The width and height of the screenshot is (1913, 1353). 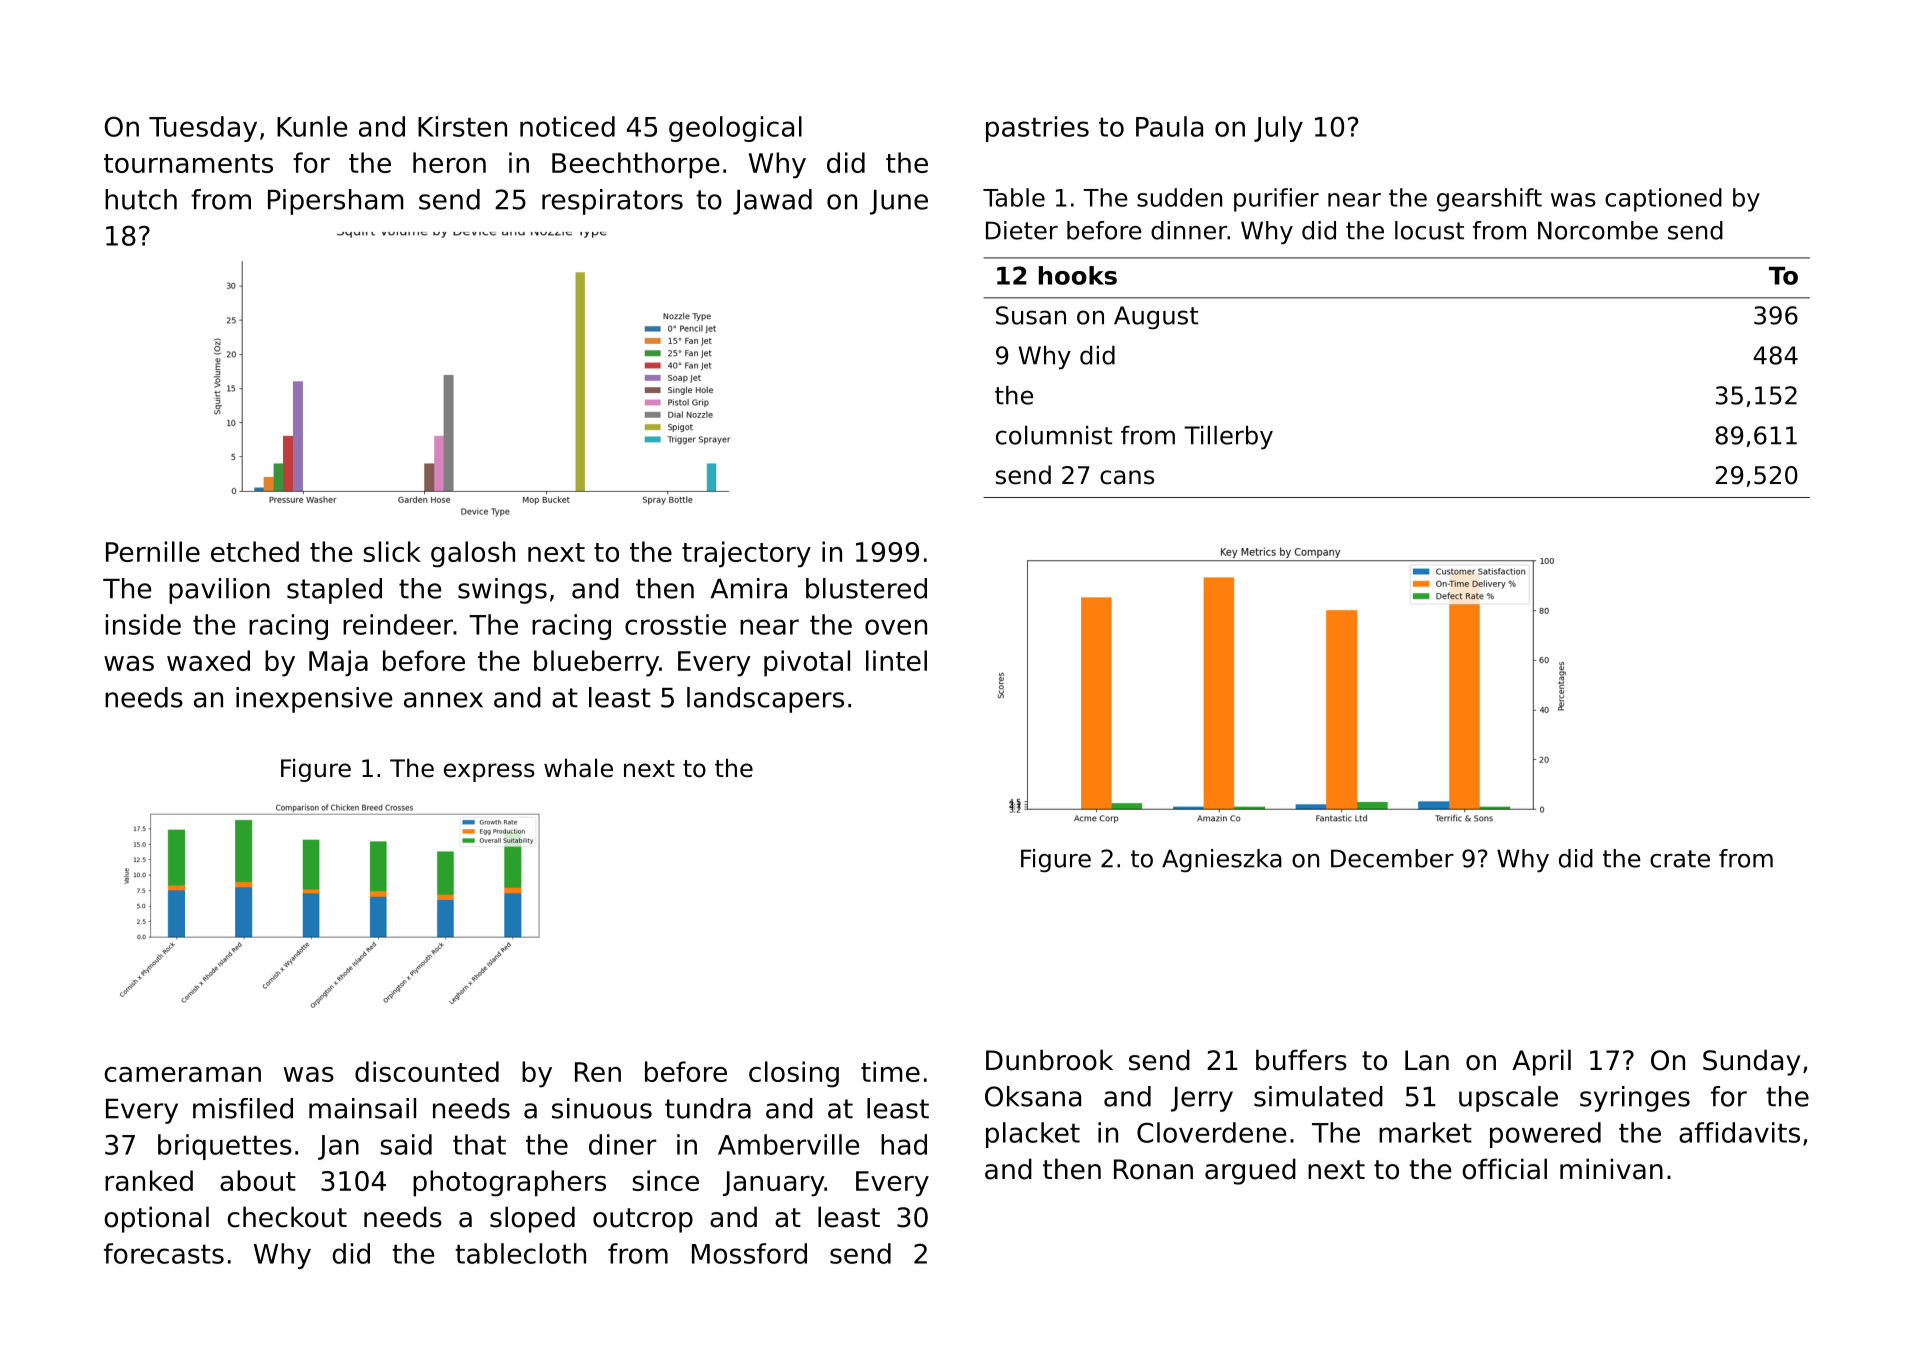 I want to click on cans, so click(x=1127, y=477).
